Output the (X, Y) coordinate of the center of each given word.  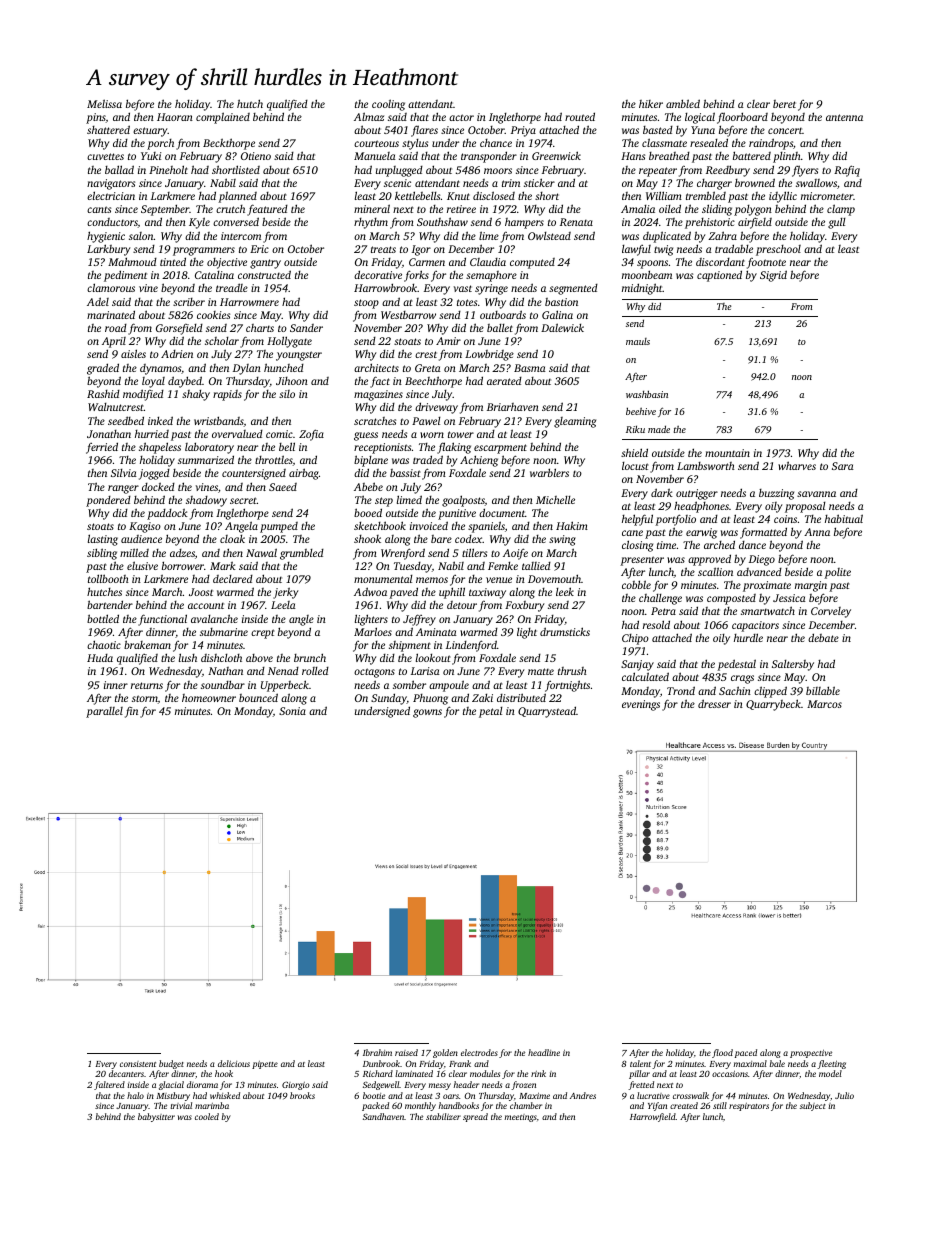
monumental (383, 579)
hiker (651, 104)
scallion (715, 571)
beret (784, 104)
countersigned (254, 474)
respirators (749, 1107)
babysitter (156, 1117)
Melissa (104, 103)
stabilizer (443, 1116)
